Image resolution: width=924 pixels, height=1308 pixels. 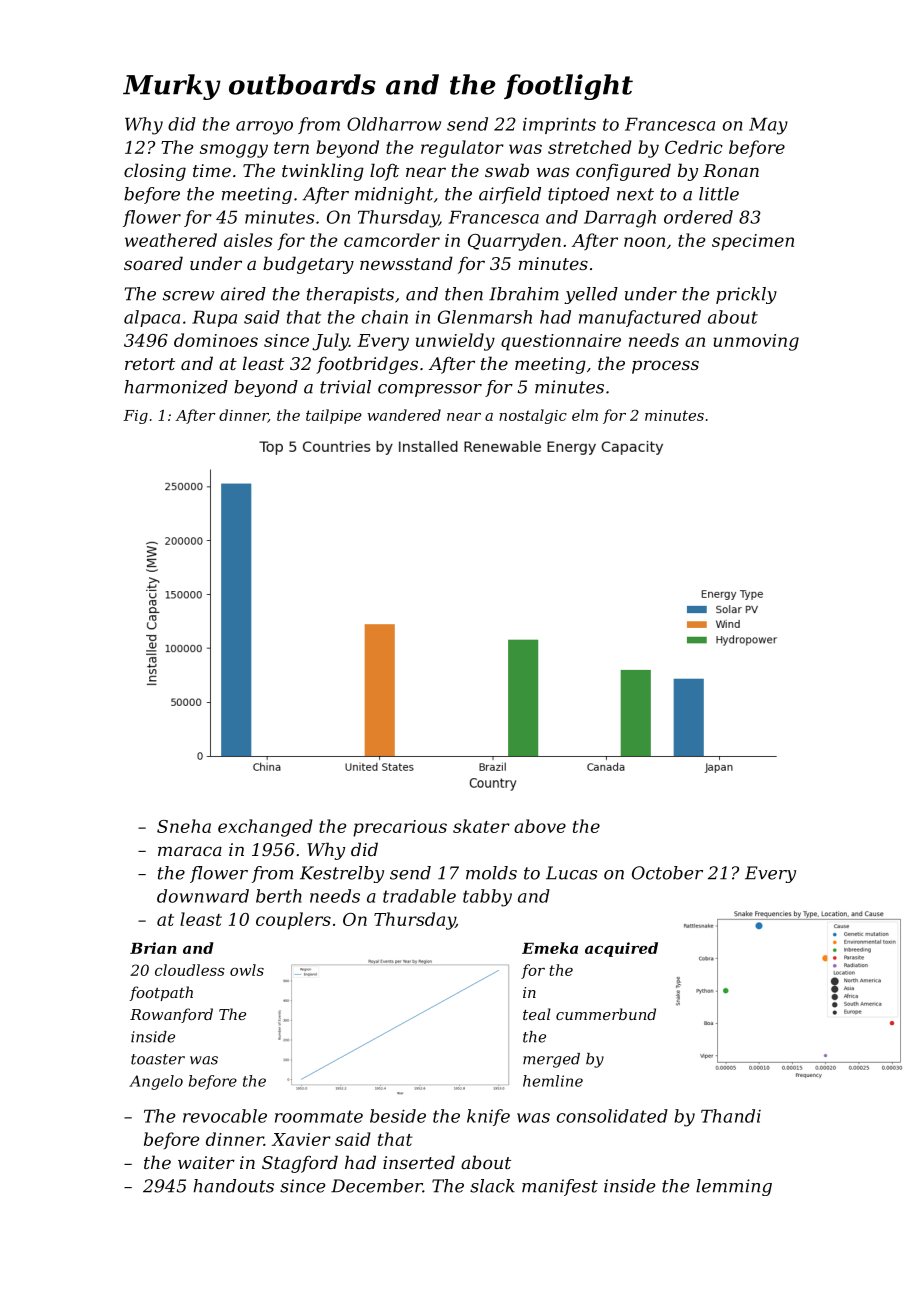 I want to click on cummerbund, so click(x=606, y=1014).
